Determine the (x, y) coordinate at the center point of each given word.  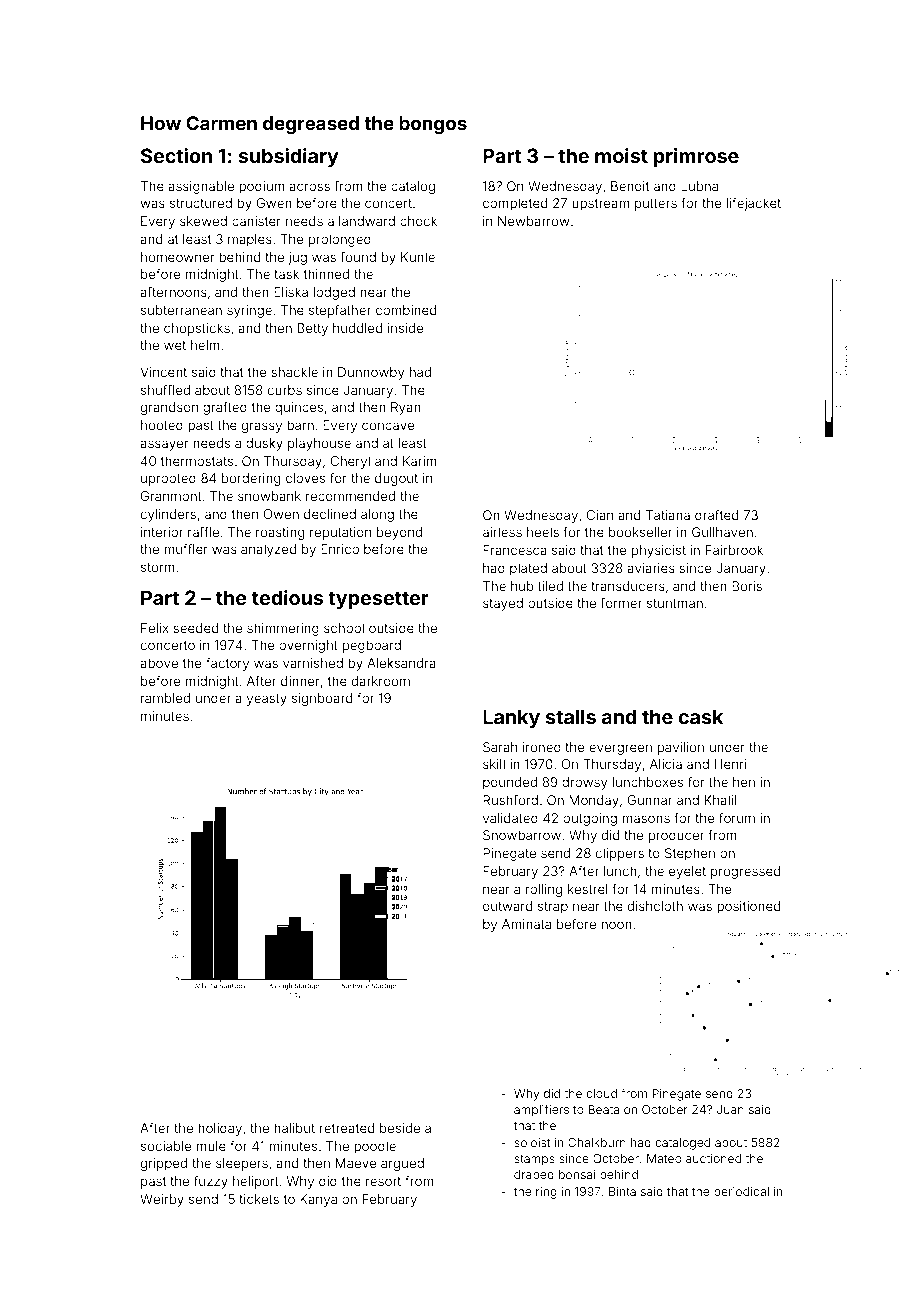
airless (502, 532)
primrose (696, 157)
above (159, 663)
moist (621, 155)
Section (176, 155)
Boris (747, 586)
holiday (220, 1129)
